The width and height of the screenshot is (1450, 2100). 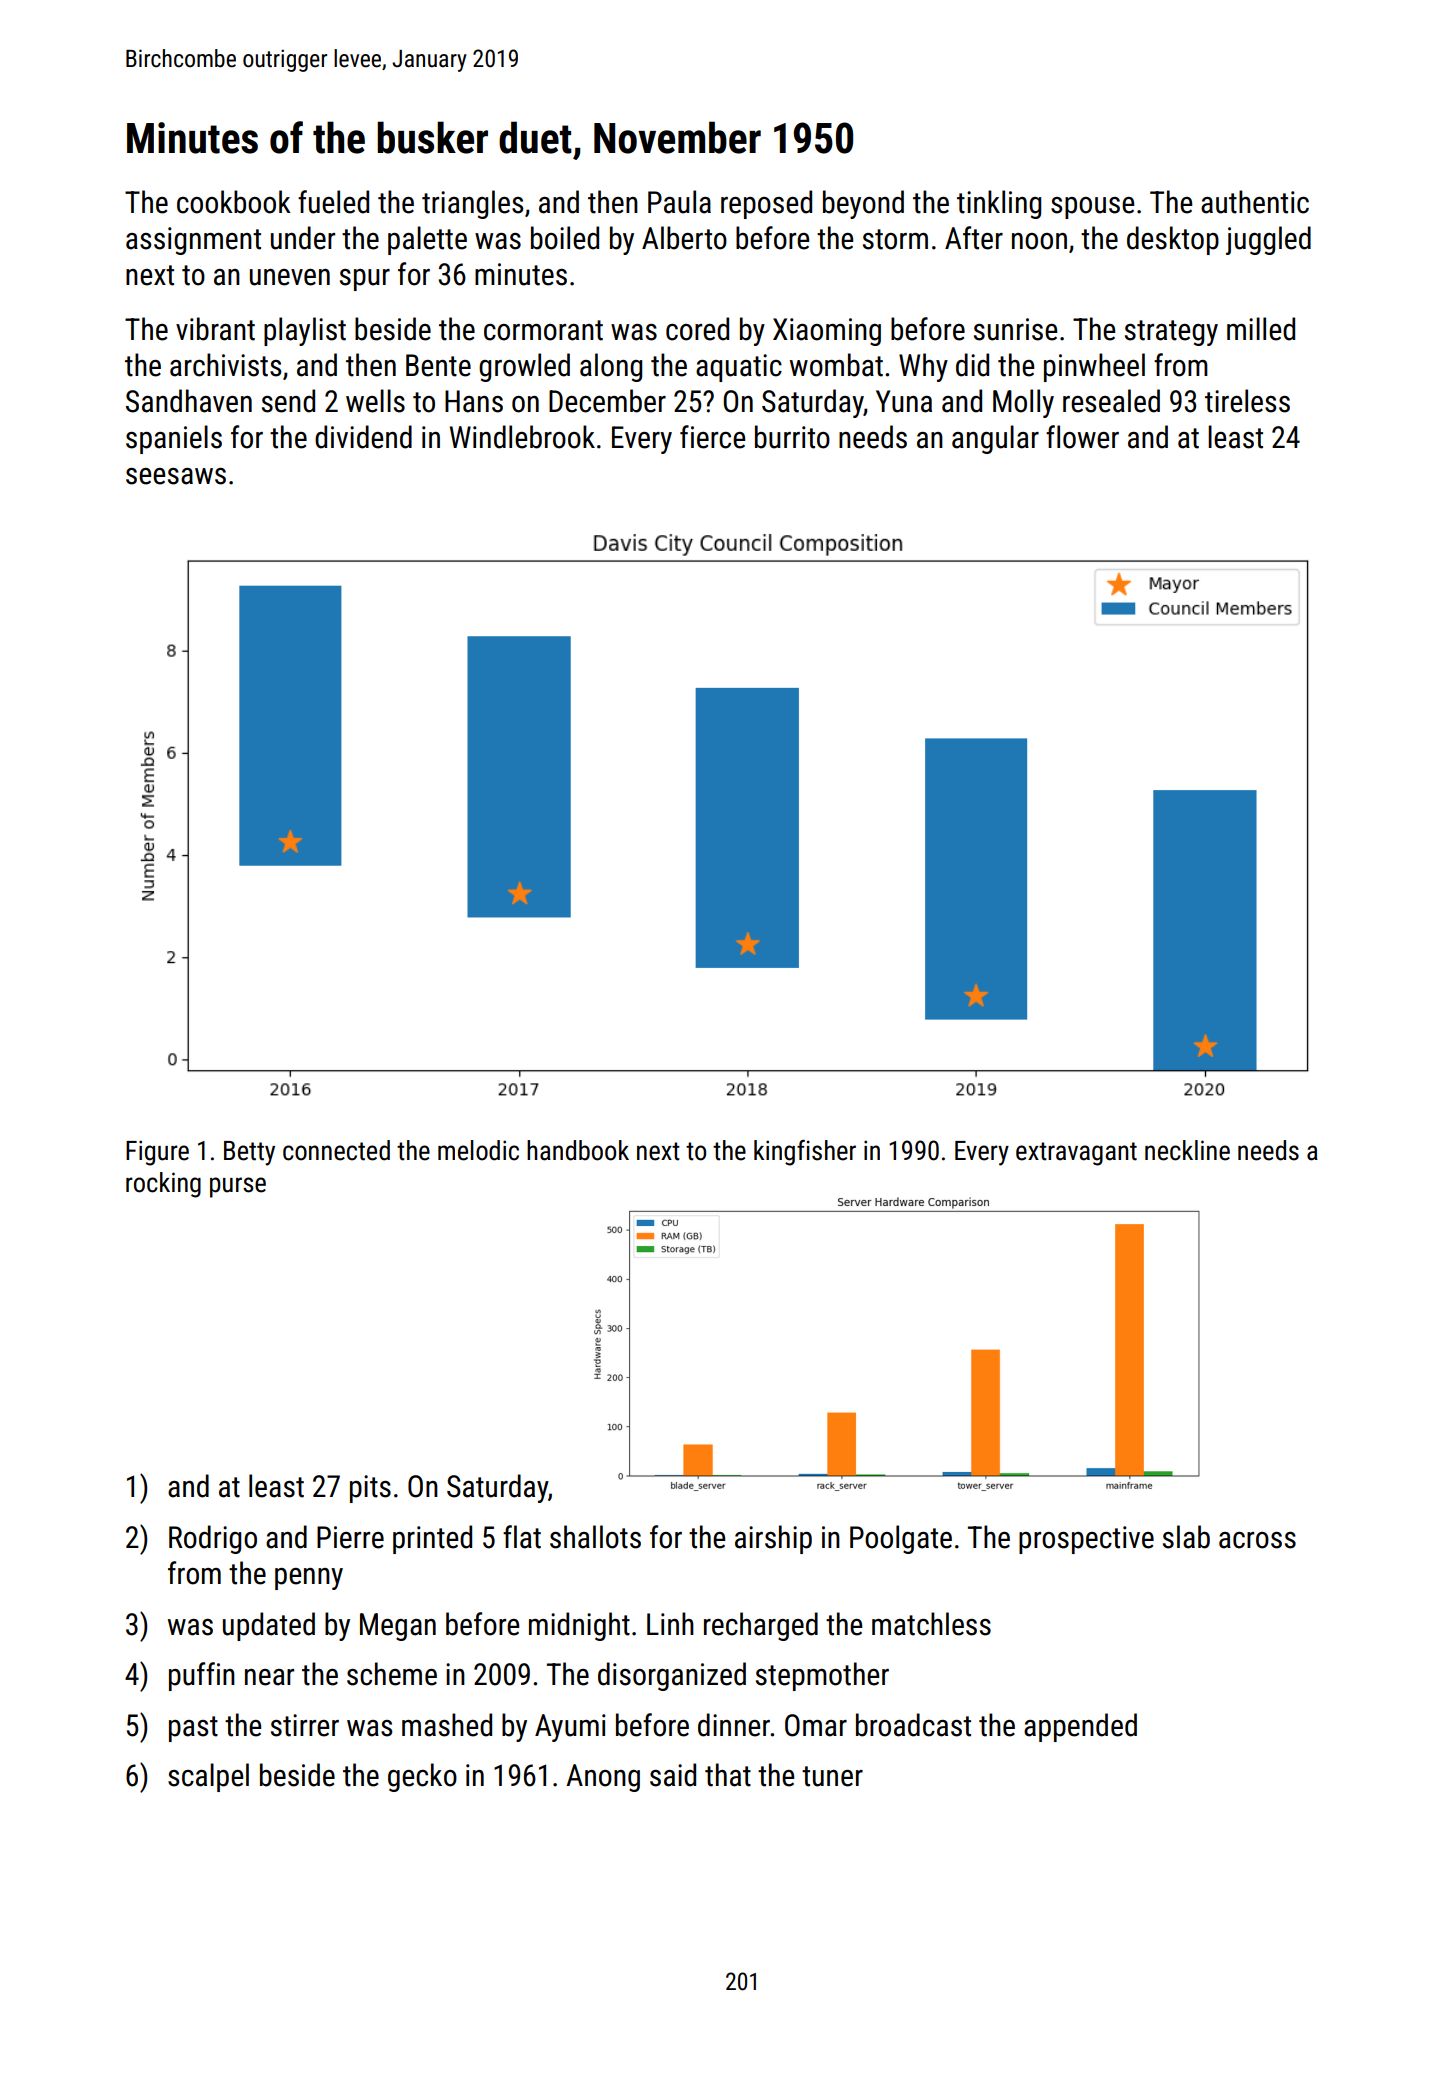 I want to click on fierce, so click(x=712, y=437).
